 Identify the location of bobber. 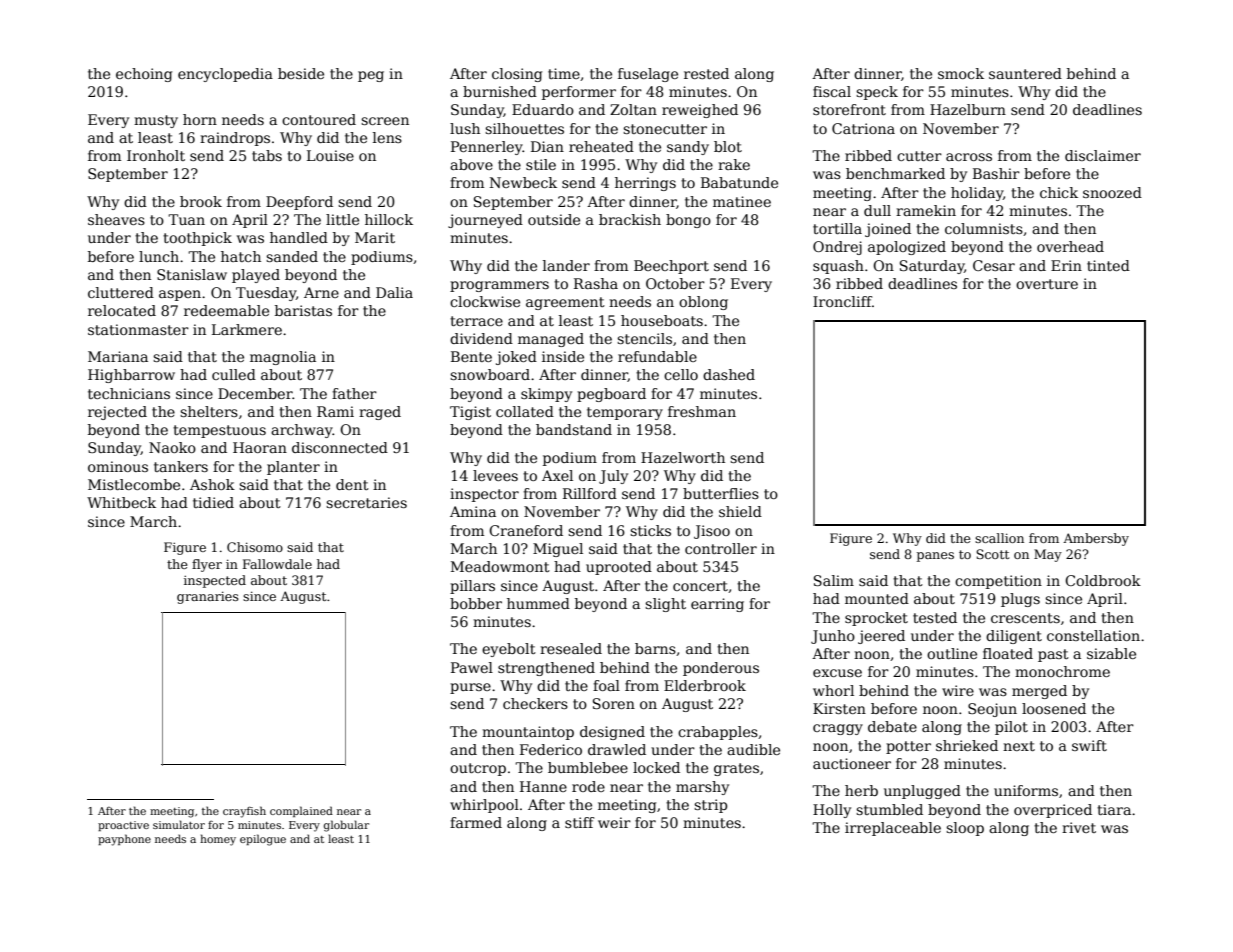
(476, 603).
